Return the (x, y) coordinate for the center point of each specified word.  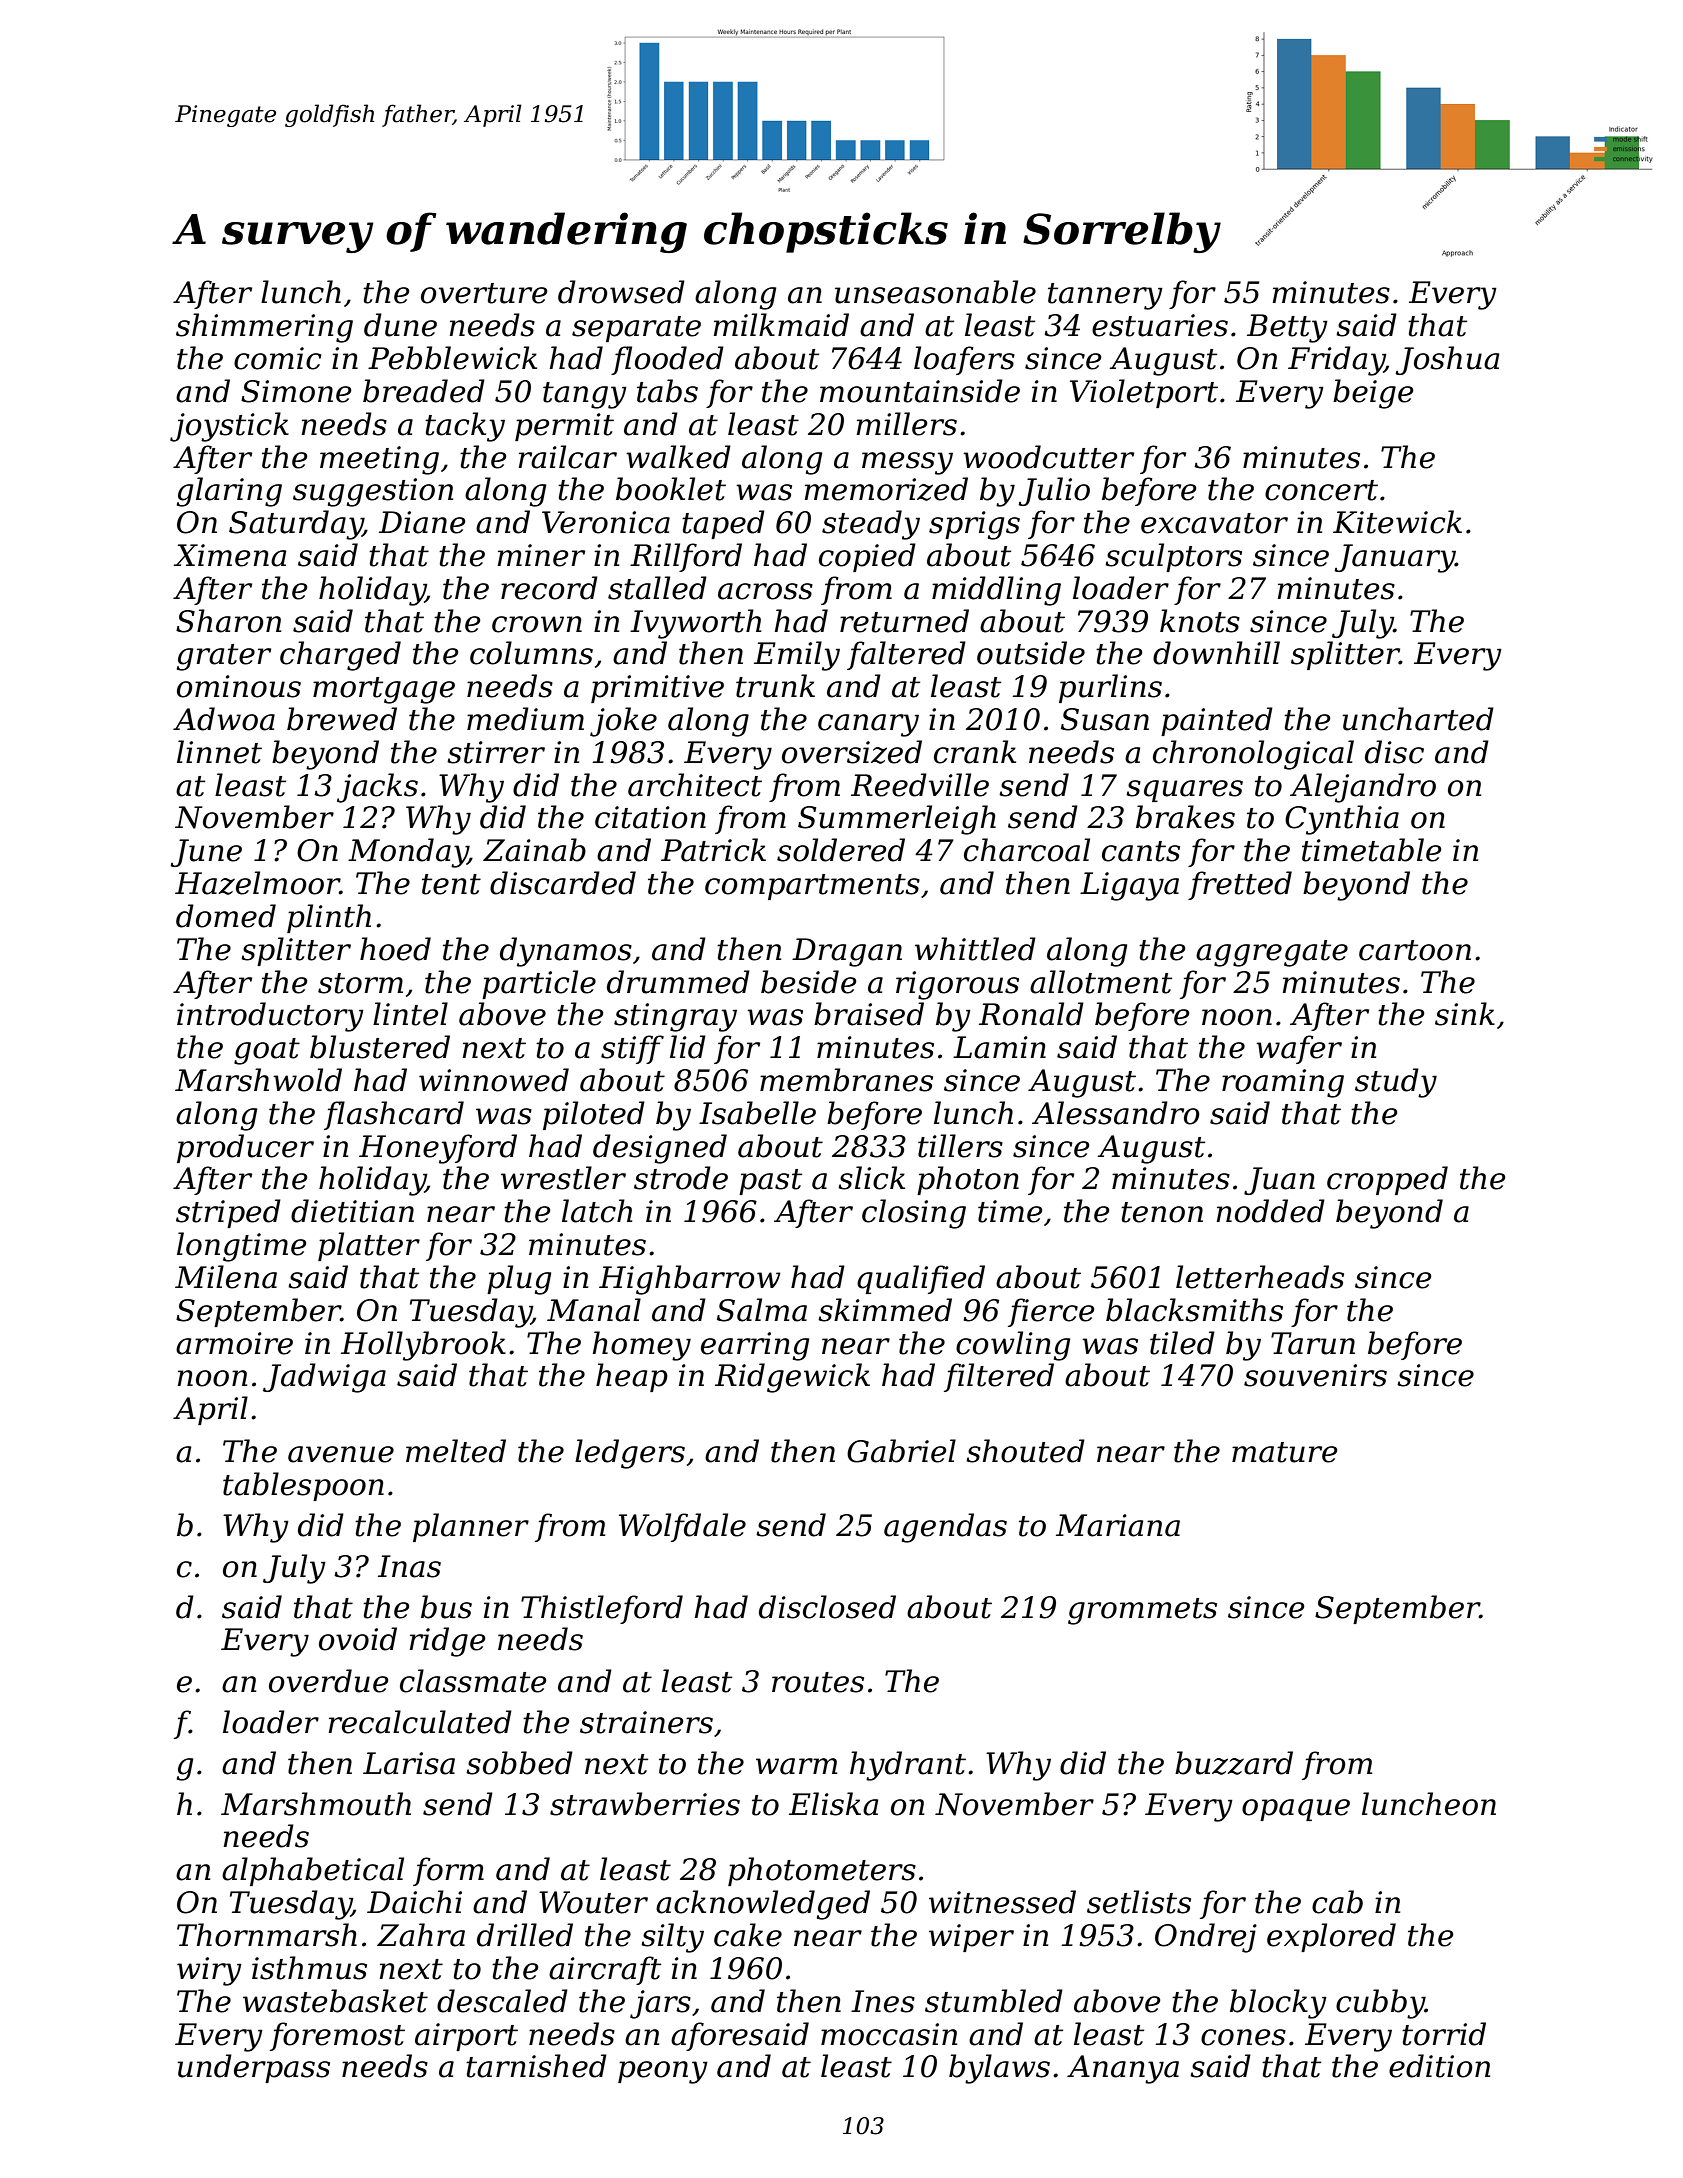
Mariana (1118, 1525)
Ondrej (1206, 1938)
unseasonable (935, 292)
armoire (234, 1343)
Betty (1287, 328)
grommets (1142, 1611)
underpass (253, 2068)
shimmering (264, 328)
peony (663, 2072)
